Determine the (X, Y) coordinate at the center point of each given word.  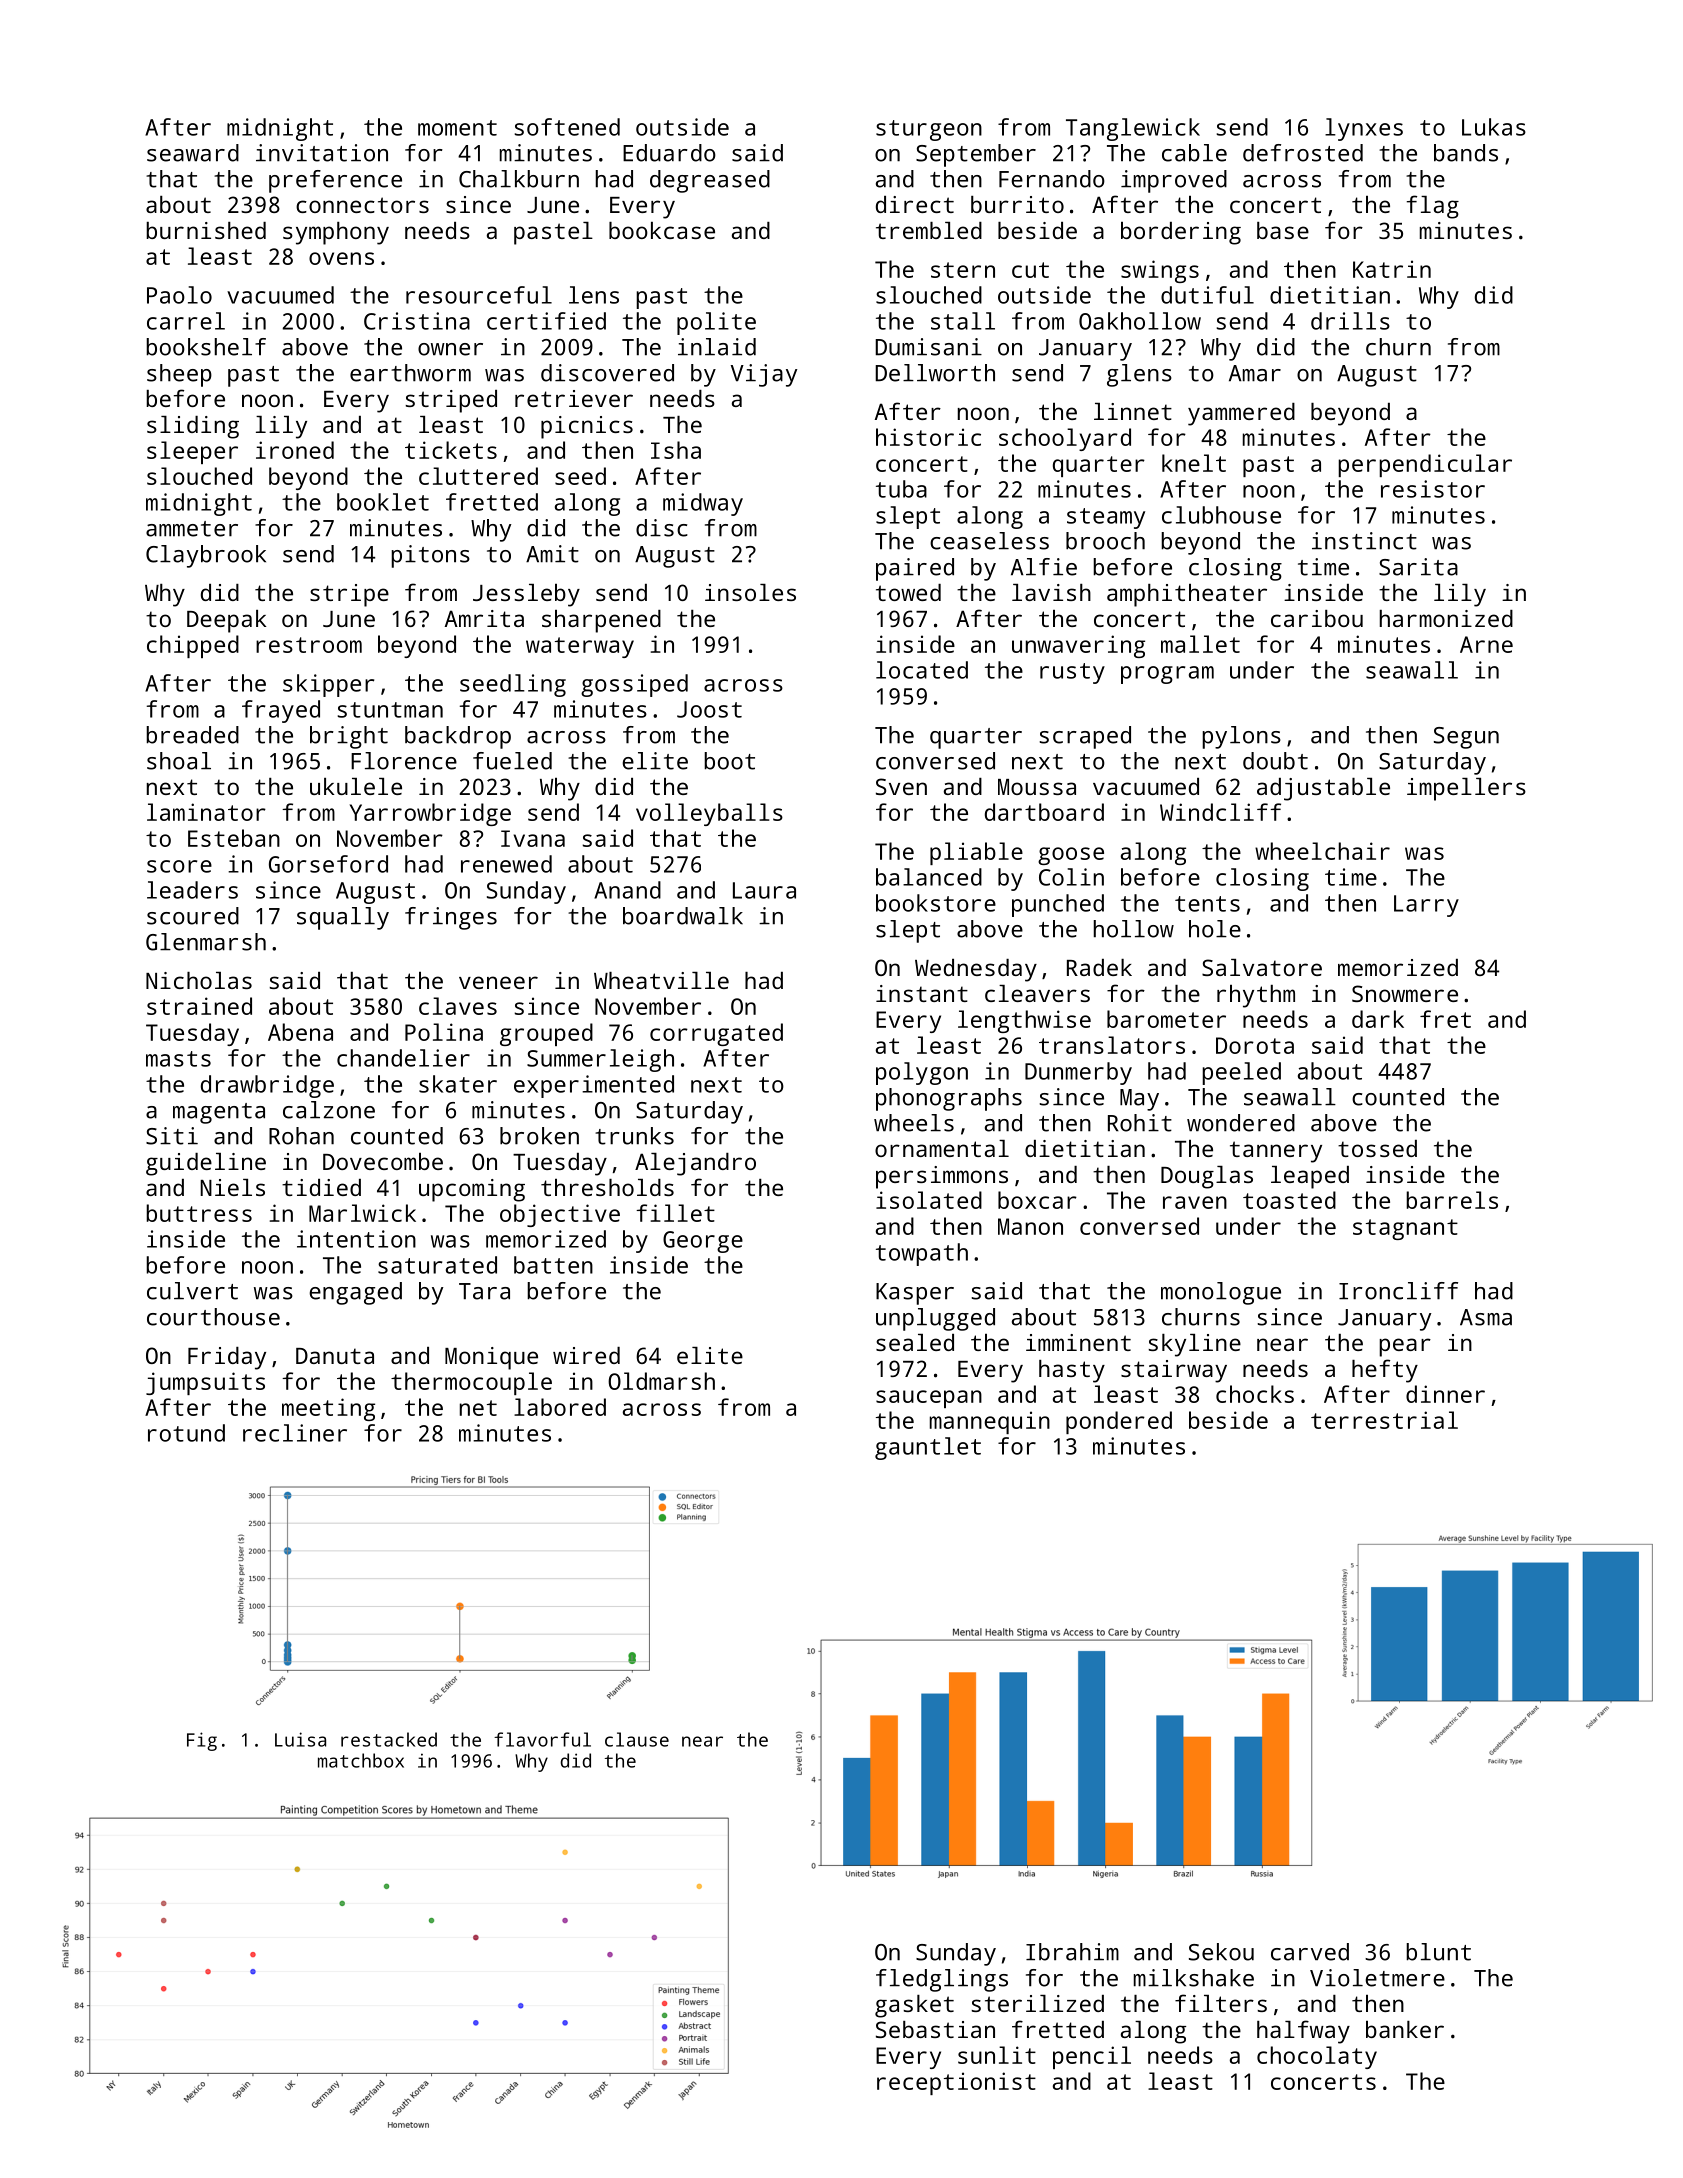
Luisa (300, 1739)
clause (637, 1739)
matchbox (361, 1760)
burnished (206, 230)
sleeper (192, 452)
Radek (1099, 967)
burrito (1017, 204)
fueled (512, 761)
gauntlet (928, 1448)
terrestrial (1384, 1420)
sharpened (601, 621)
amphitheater (1187, 595)
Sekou (1221, 1952)
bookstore (936, 903)
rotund (186, 1433)
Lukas (1494, 127)
